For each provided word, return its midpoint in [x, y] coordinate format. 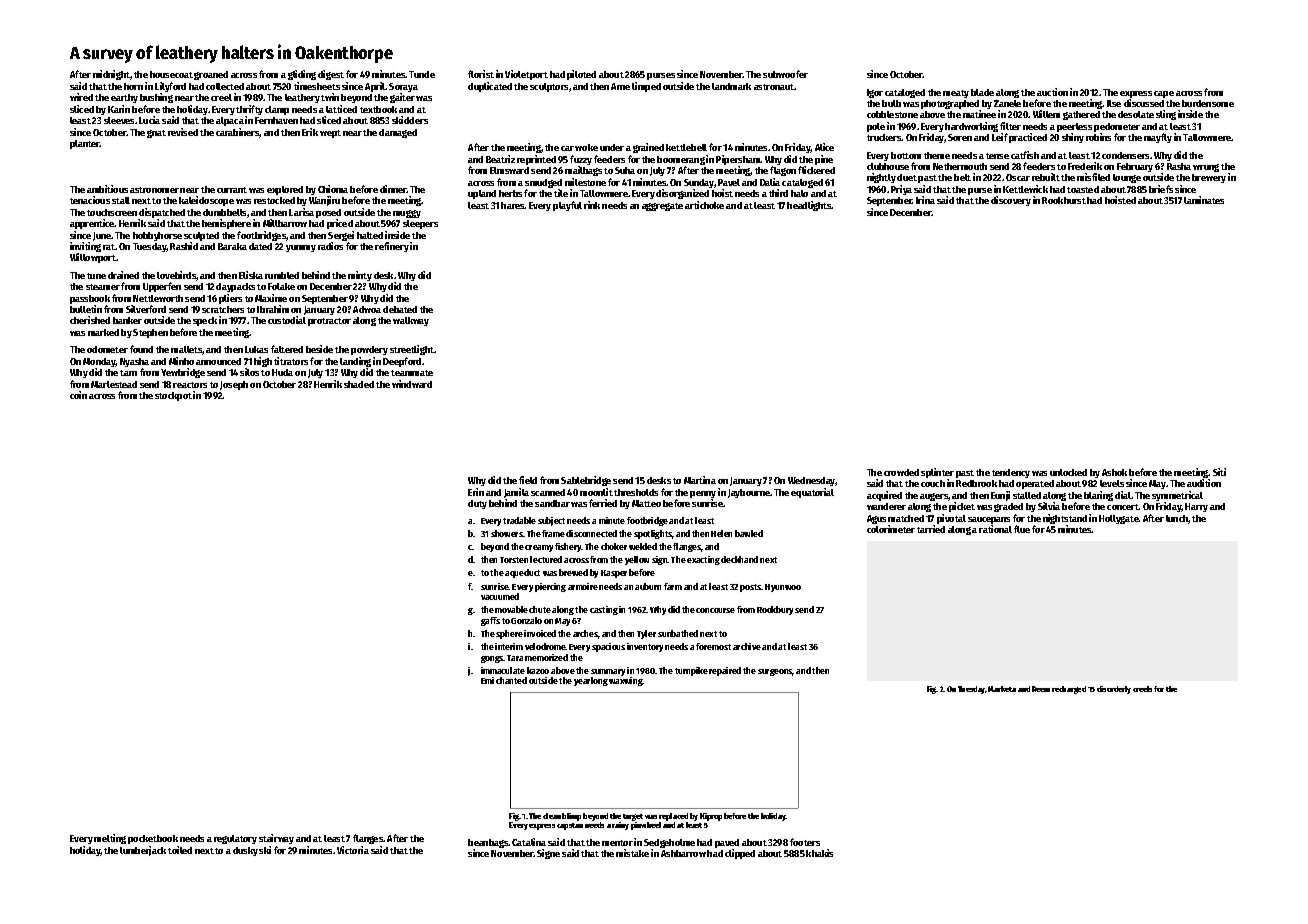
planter [85, 144]
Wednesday [812, 481]
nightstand [1065, 519]
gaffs [490, 621]
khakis [819, 853]
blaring [1098, 496]
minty [360, 276]
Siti [1219, 472]
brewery [1209, 178]
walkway [411, 321]
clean [552, 816]
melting [110, 839]
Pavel [729, 182]
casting [604, 610]
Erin [476, 492]
